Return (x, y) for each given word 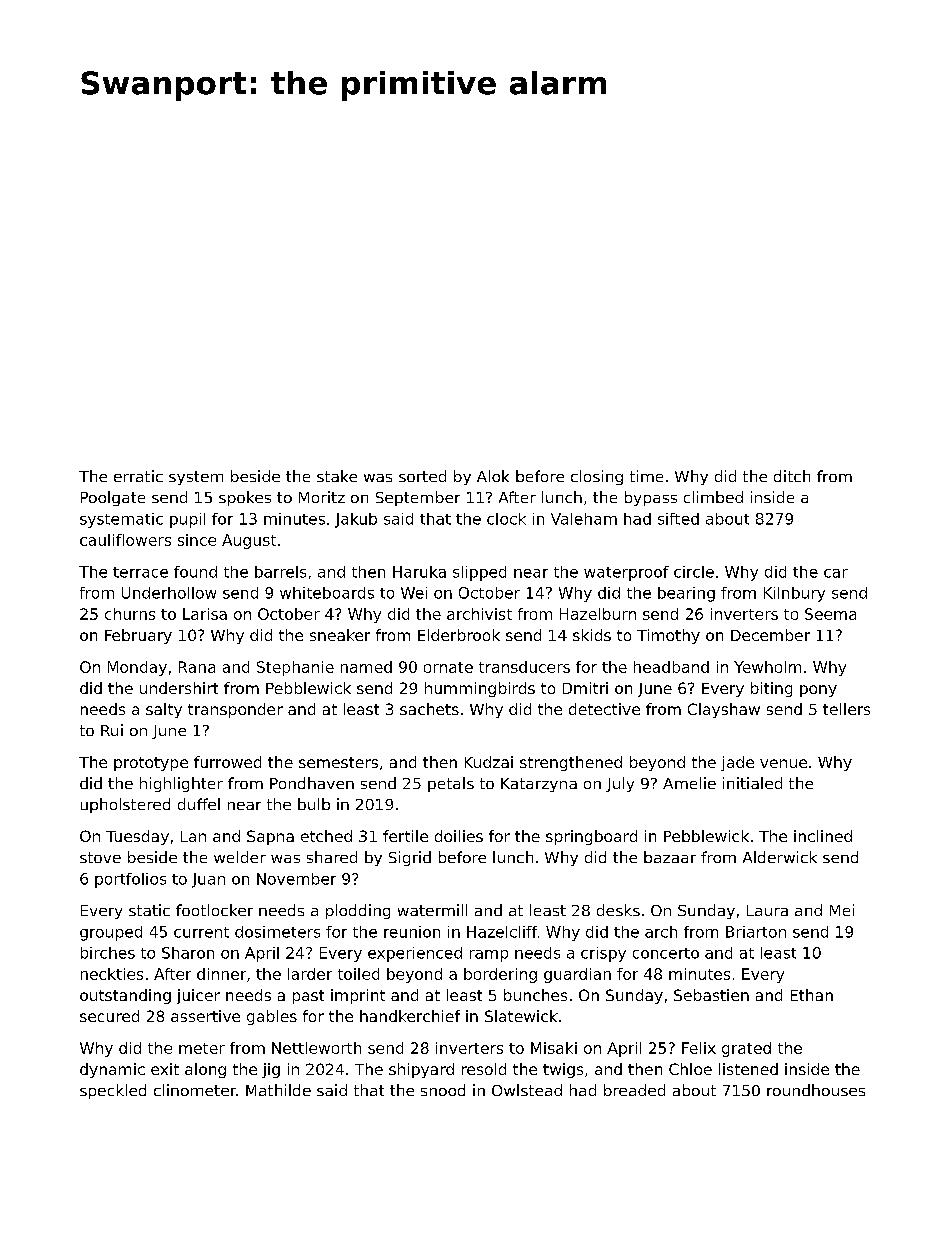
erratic (138, 476)
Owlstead (527, 1090)
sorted (422, 476)
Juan (208, 880)
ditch (792, 476)
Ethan (812, 995)
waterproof (626, 573)
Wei (414, 593)
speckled (113, 1091)
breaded (634, 1090)
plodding (358, 911)
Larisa (205, 614)
